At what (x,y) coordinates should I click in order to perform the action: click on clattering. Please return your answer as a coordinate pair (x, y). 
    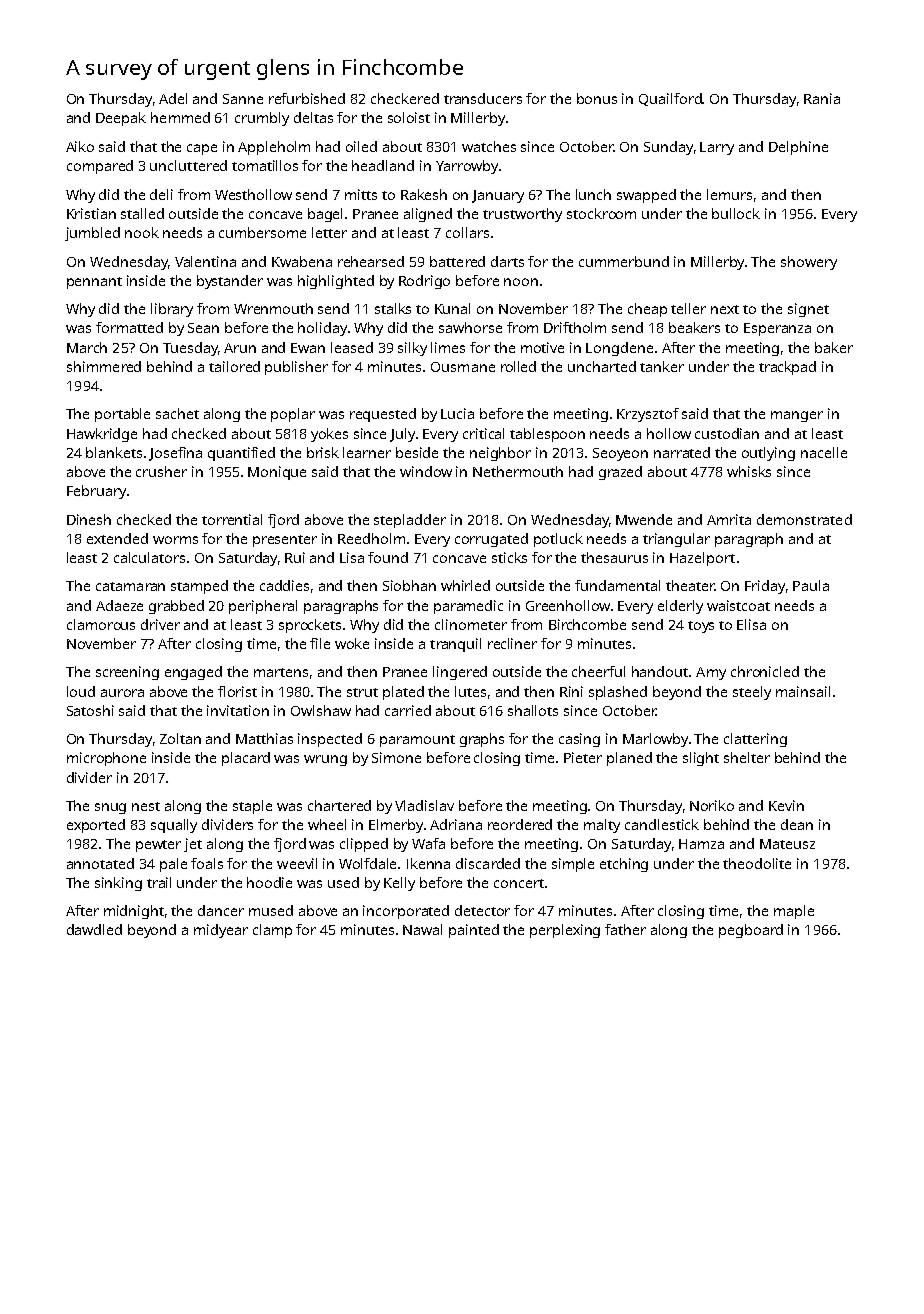
    Looking at the image, I should click on (755, 740).
